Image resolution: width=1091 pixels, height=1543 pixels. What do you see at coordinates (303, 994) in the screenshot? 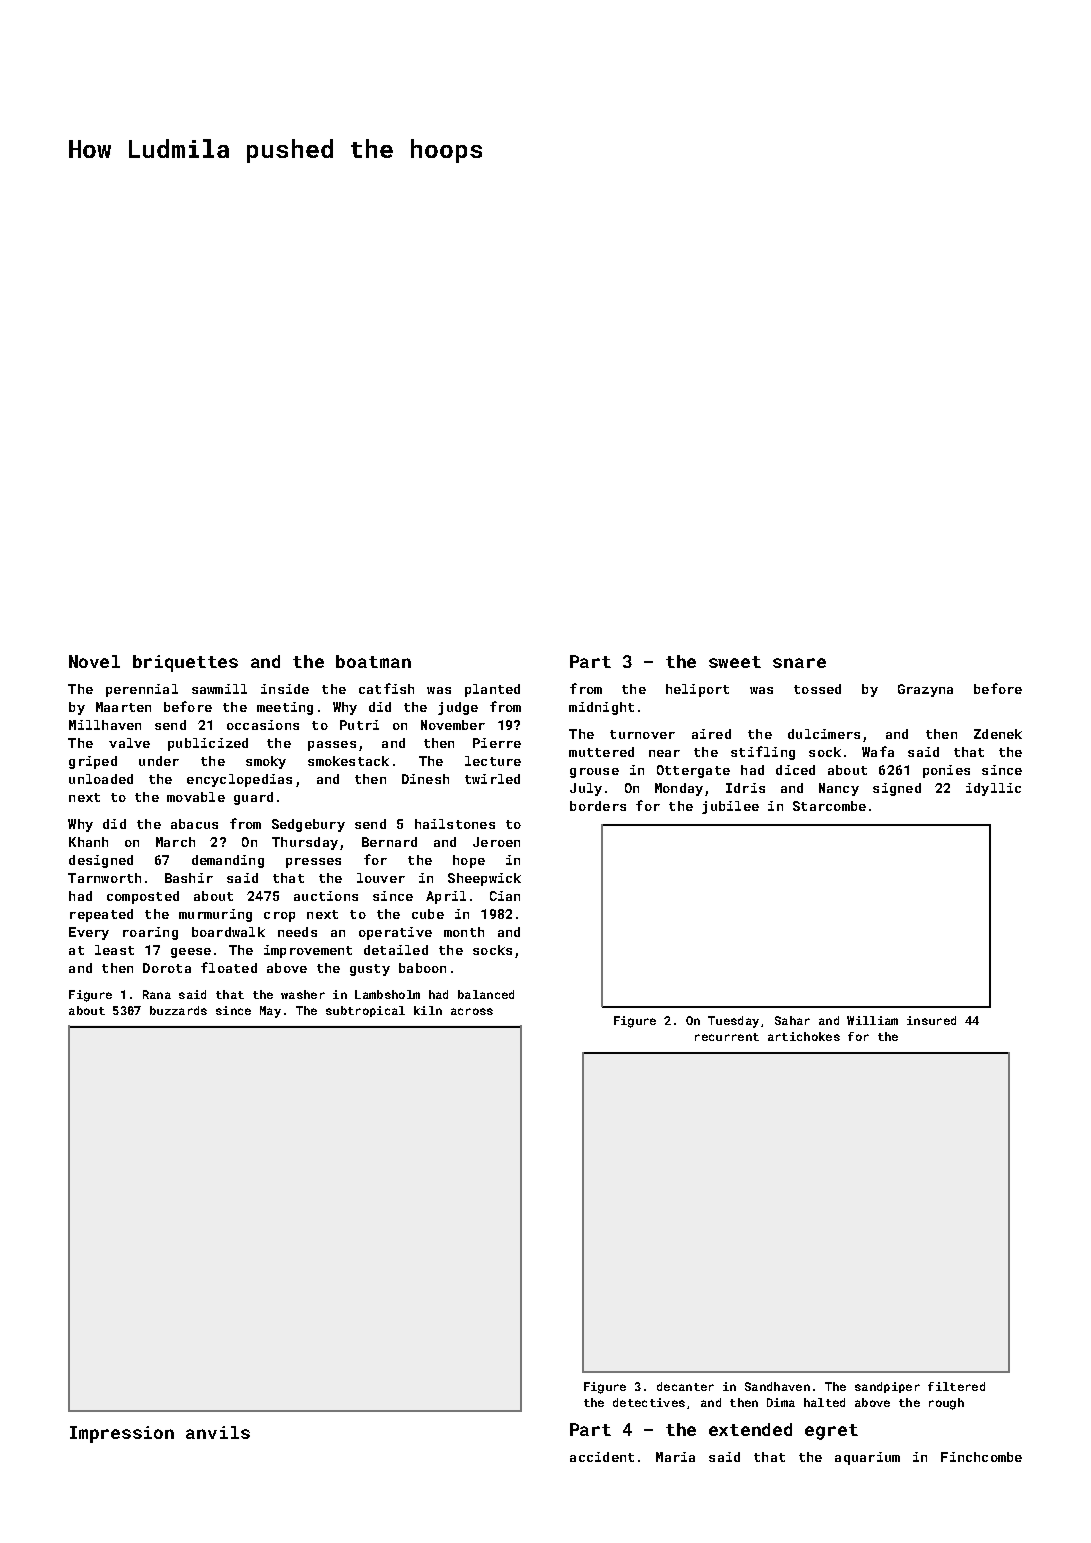
I see `washer` at bounding box center [303, 994].
